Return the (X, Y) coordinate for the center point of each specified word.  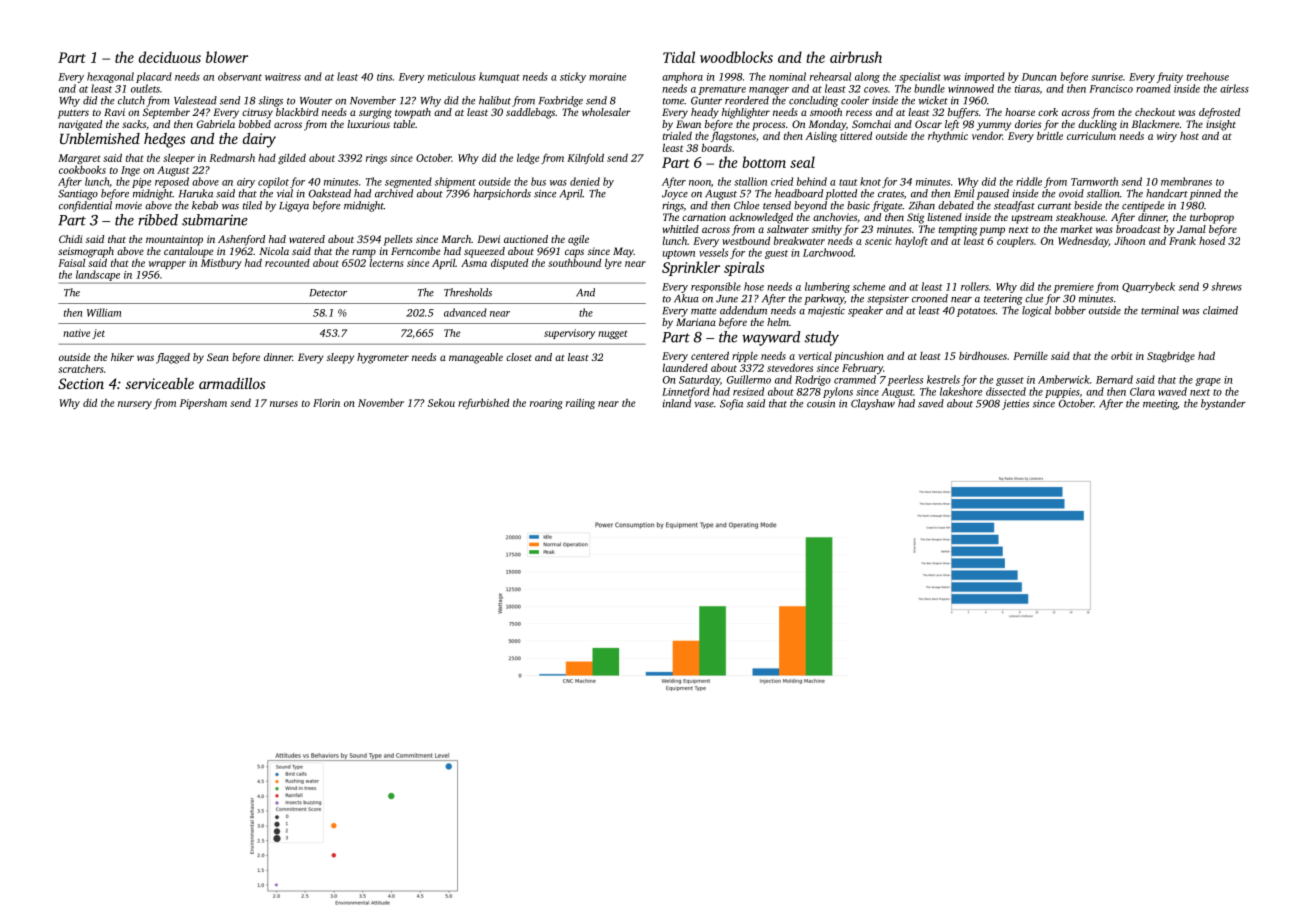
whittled (681, 229)
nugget (612, 335)
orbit (1122, 355)
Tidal (679, 57)
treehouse (1208, 76)
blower (227, 57)
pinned (1205, 194)
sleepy (340, 358)
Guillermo (749, 379)
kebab (205, 205)
